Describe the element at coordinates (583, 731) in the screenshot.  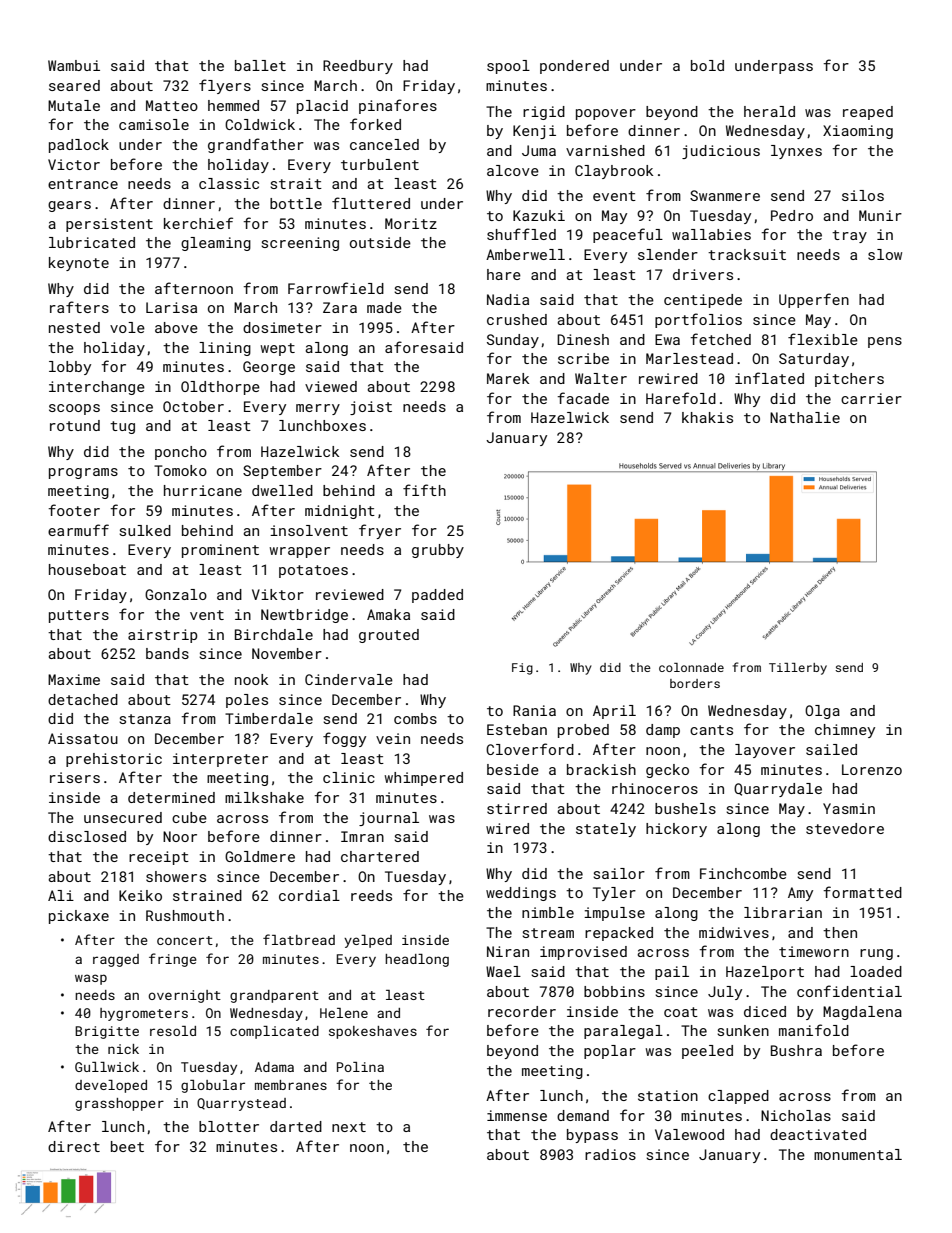
I see `probed` at that location.
